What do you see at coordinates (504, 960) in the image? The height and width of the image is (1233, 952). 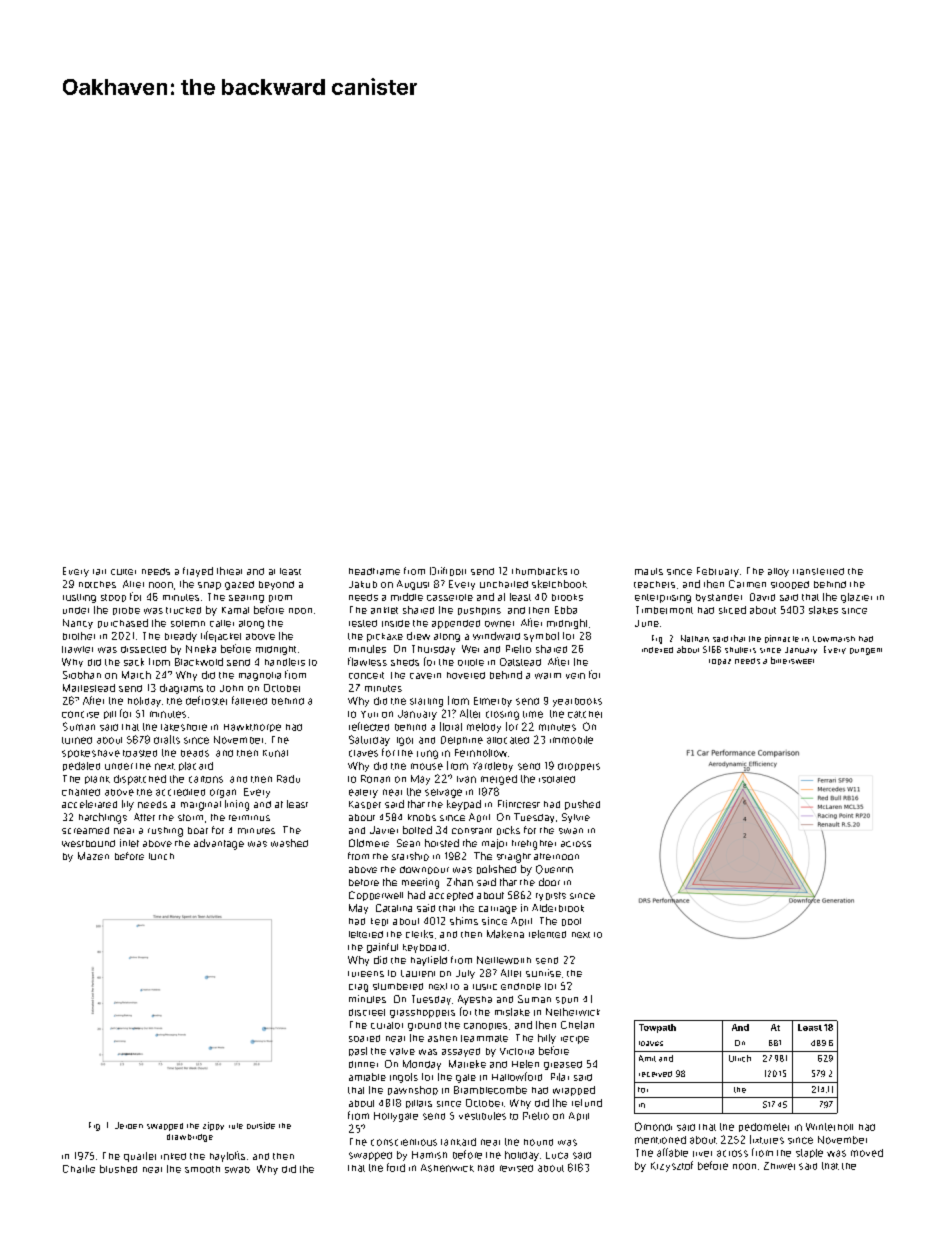 I see `Nettleworth` at bounding box center [504, 960].
